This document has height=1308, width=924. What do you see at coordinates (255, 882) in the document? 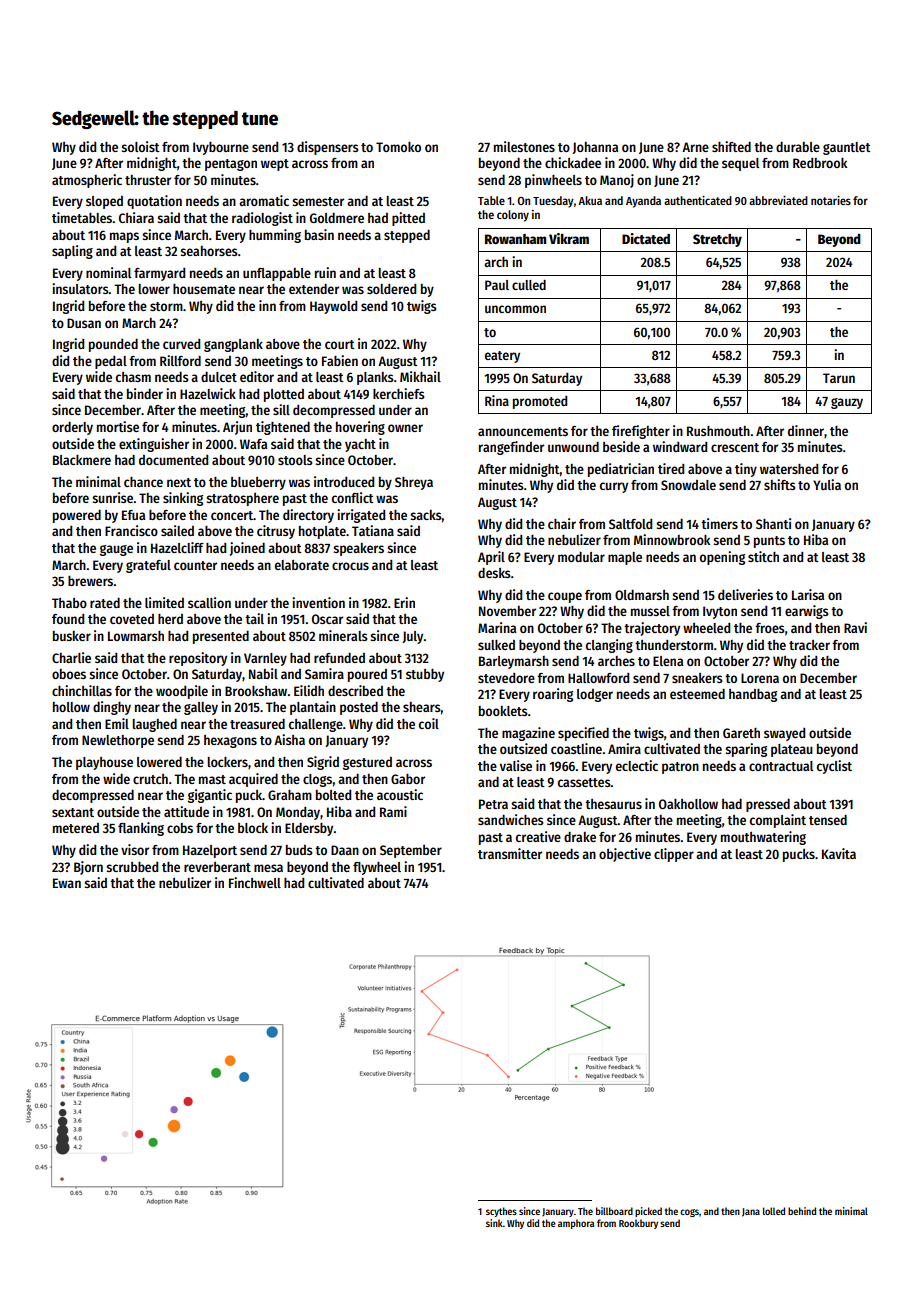
I see `Finchwell` at bounding box center [255, 882].
